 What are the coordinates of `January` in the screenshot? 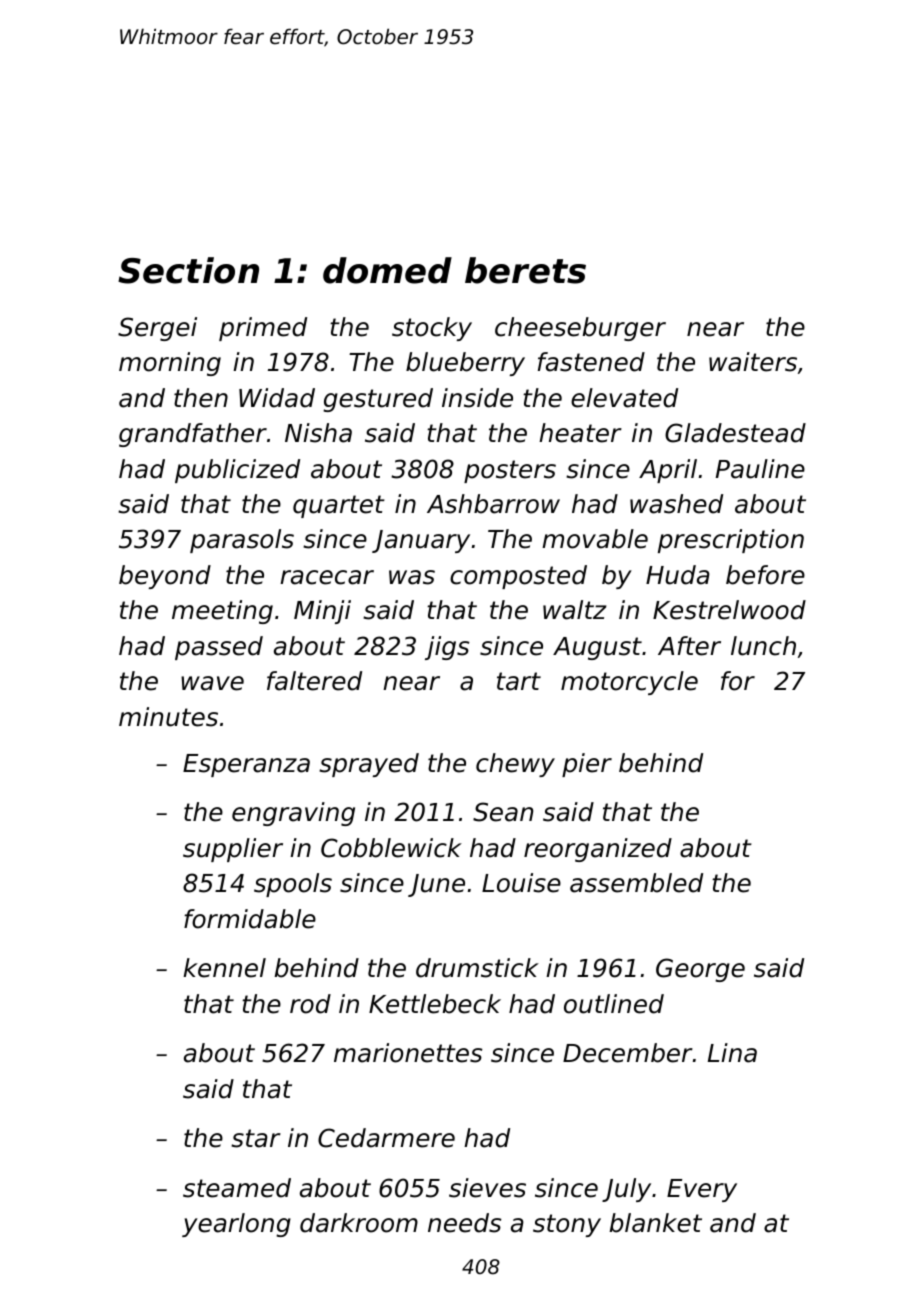 It's located at (421, 541).
